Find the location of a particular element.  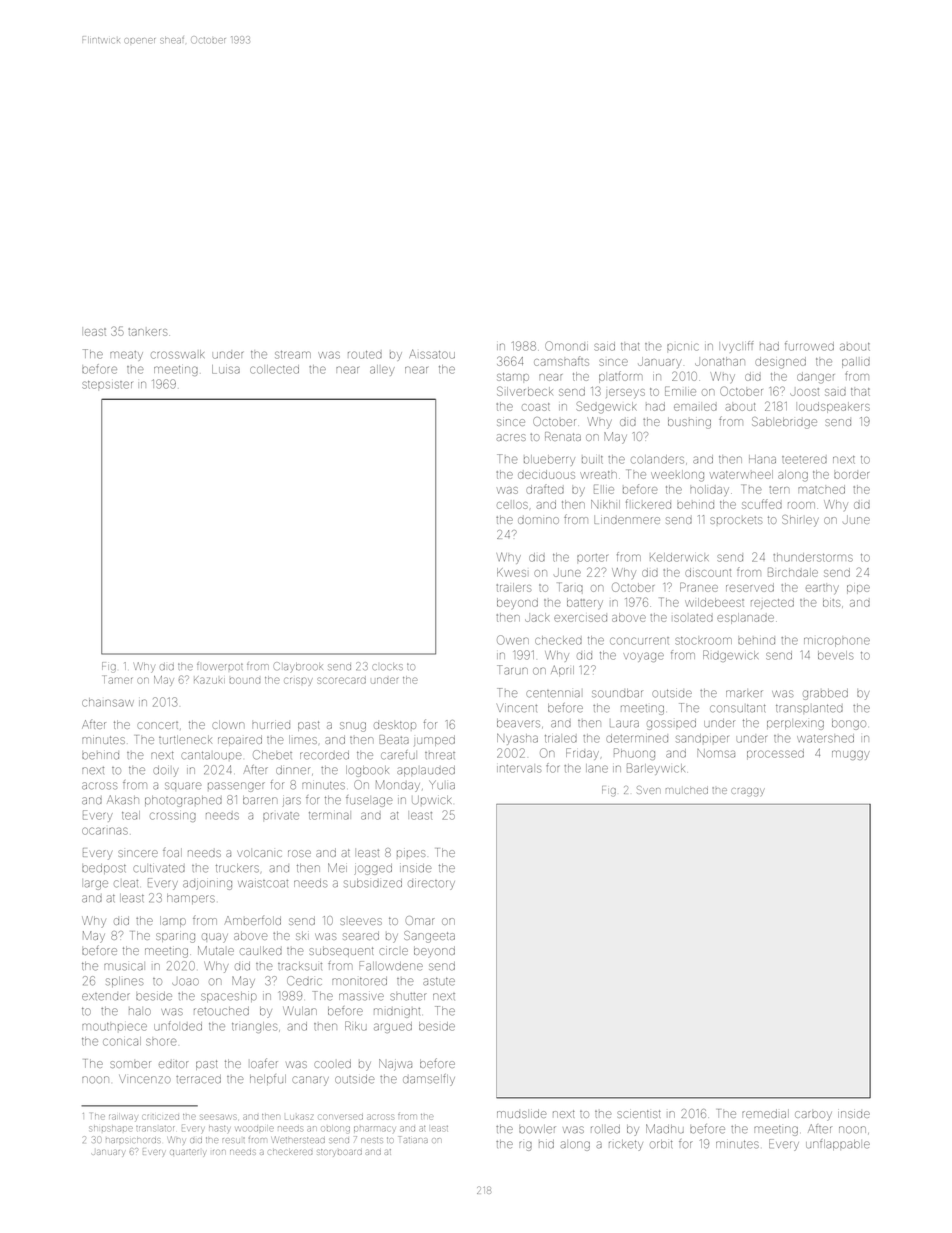

checkered is located at coordinates (290, 1152).
